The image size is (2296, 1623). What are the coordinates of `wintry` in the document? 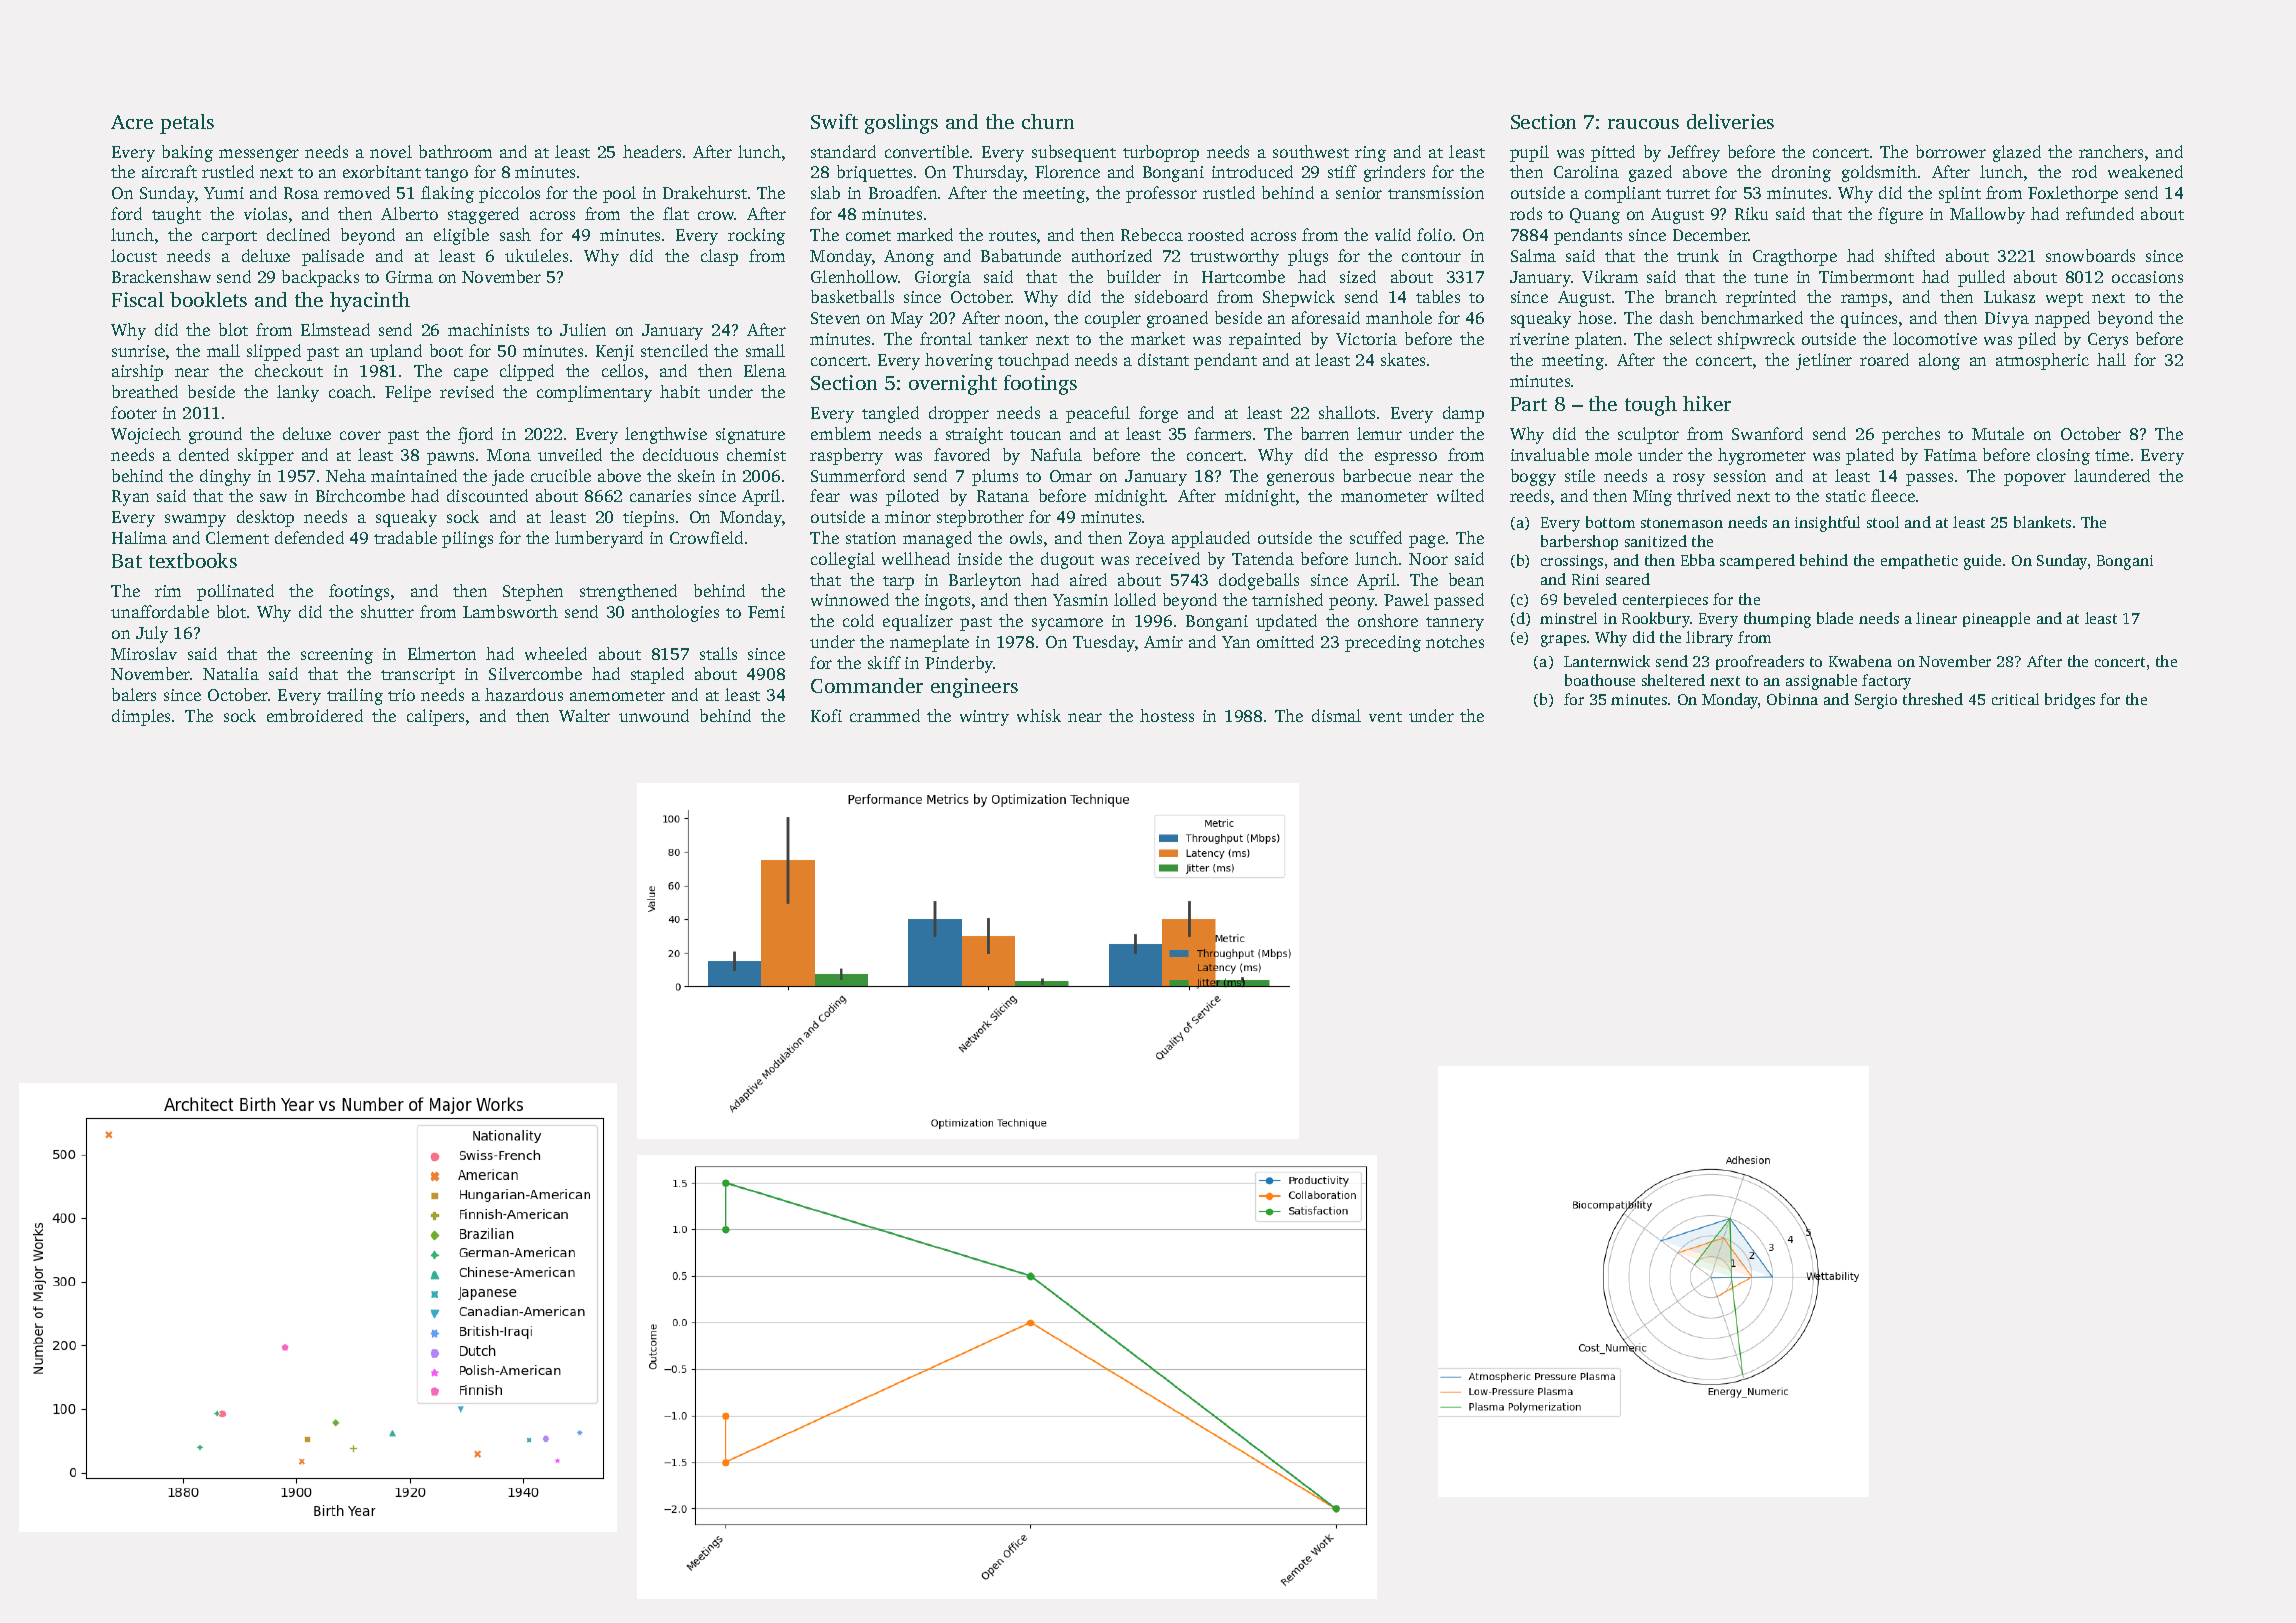 It's located at (984, 718).
